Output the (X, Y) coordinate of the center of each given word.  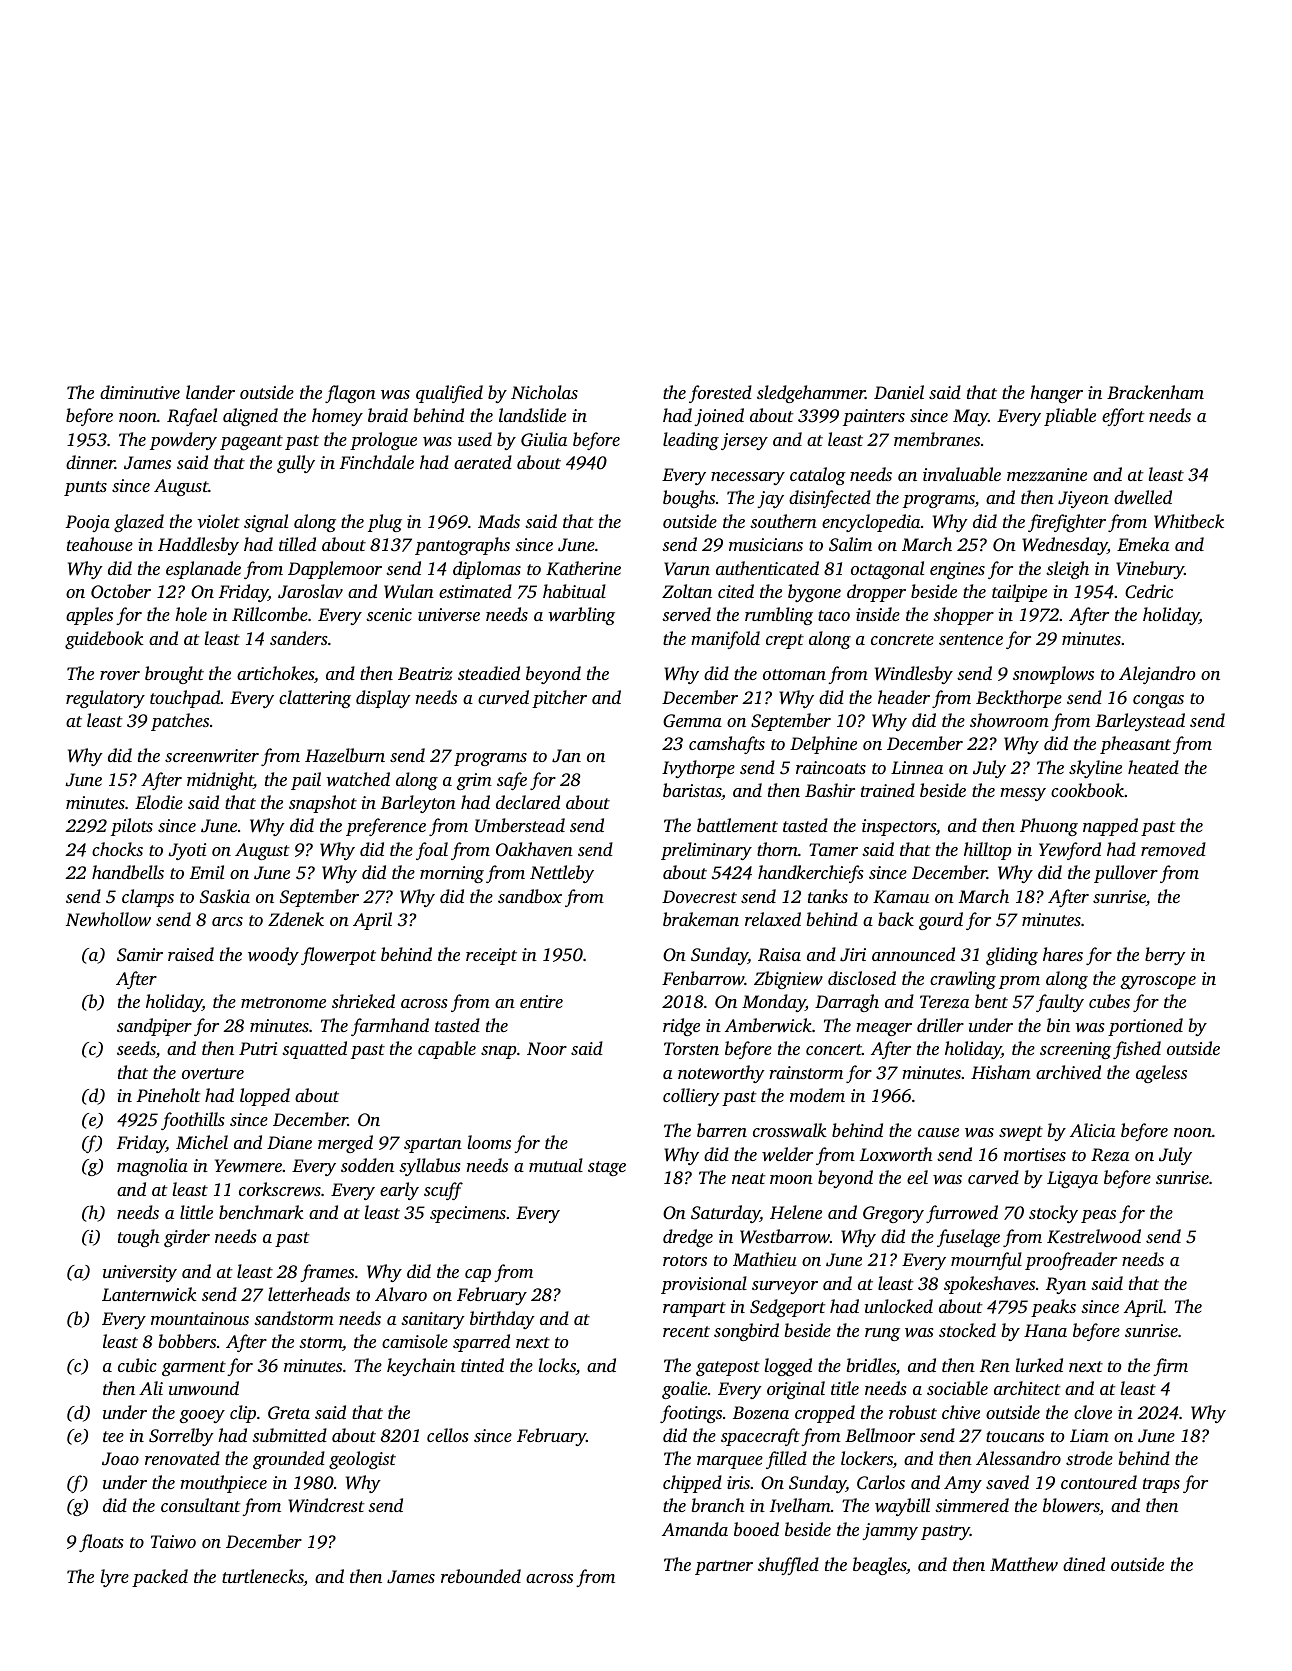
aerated (483, 462)
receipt (491, 956)
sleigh (1067, 570)
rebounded (481, 1576)
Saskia (225, 896)
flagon (350, 394)
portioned (1145, 1027)
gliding (1012, 956)
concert (834, 1049)
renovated (182, 1458)
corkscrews (280, 1189)
